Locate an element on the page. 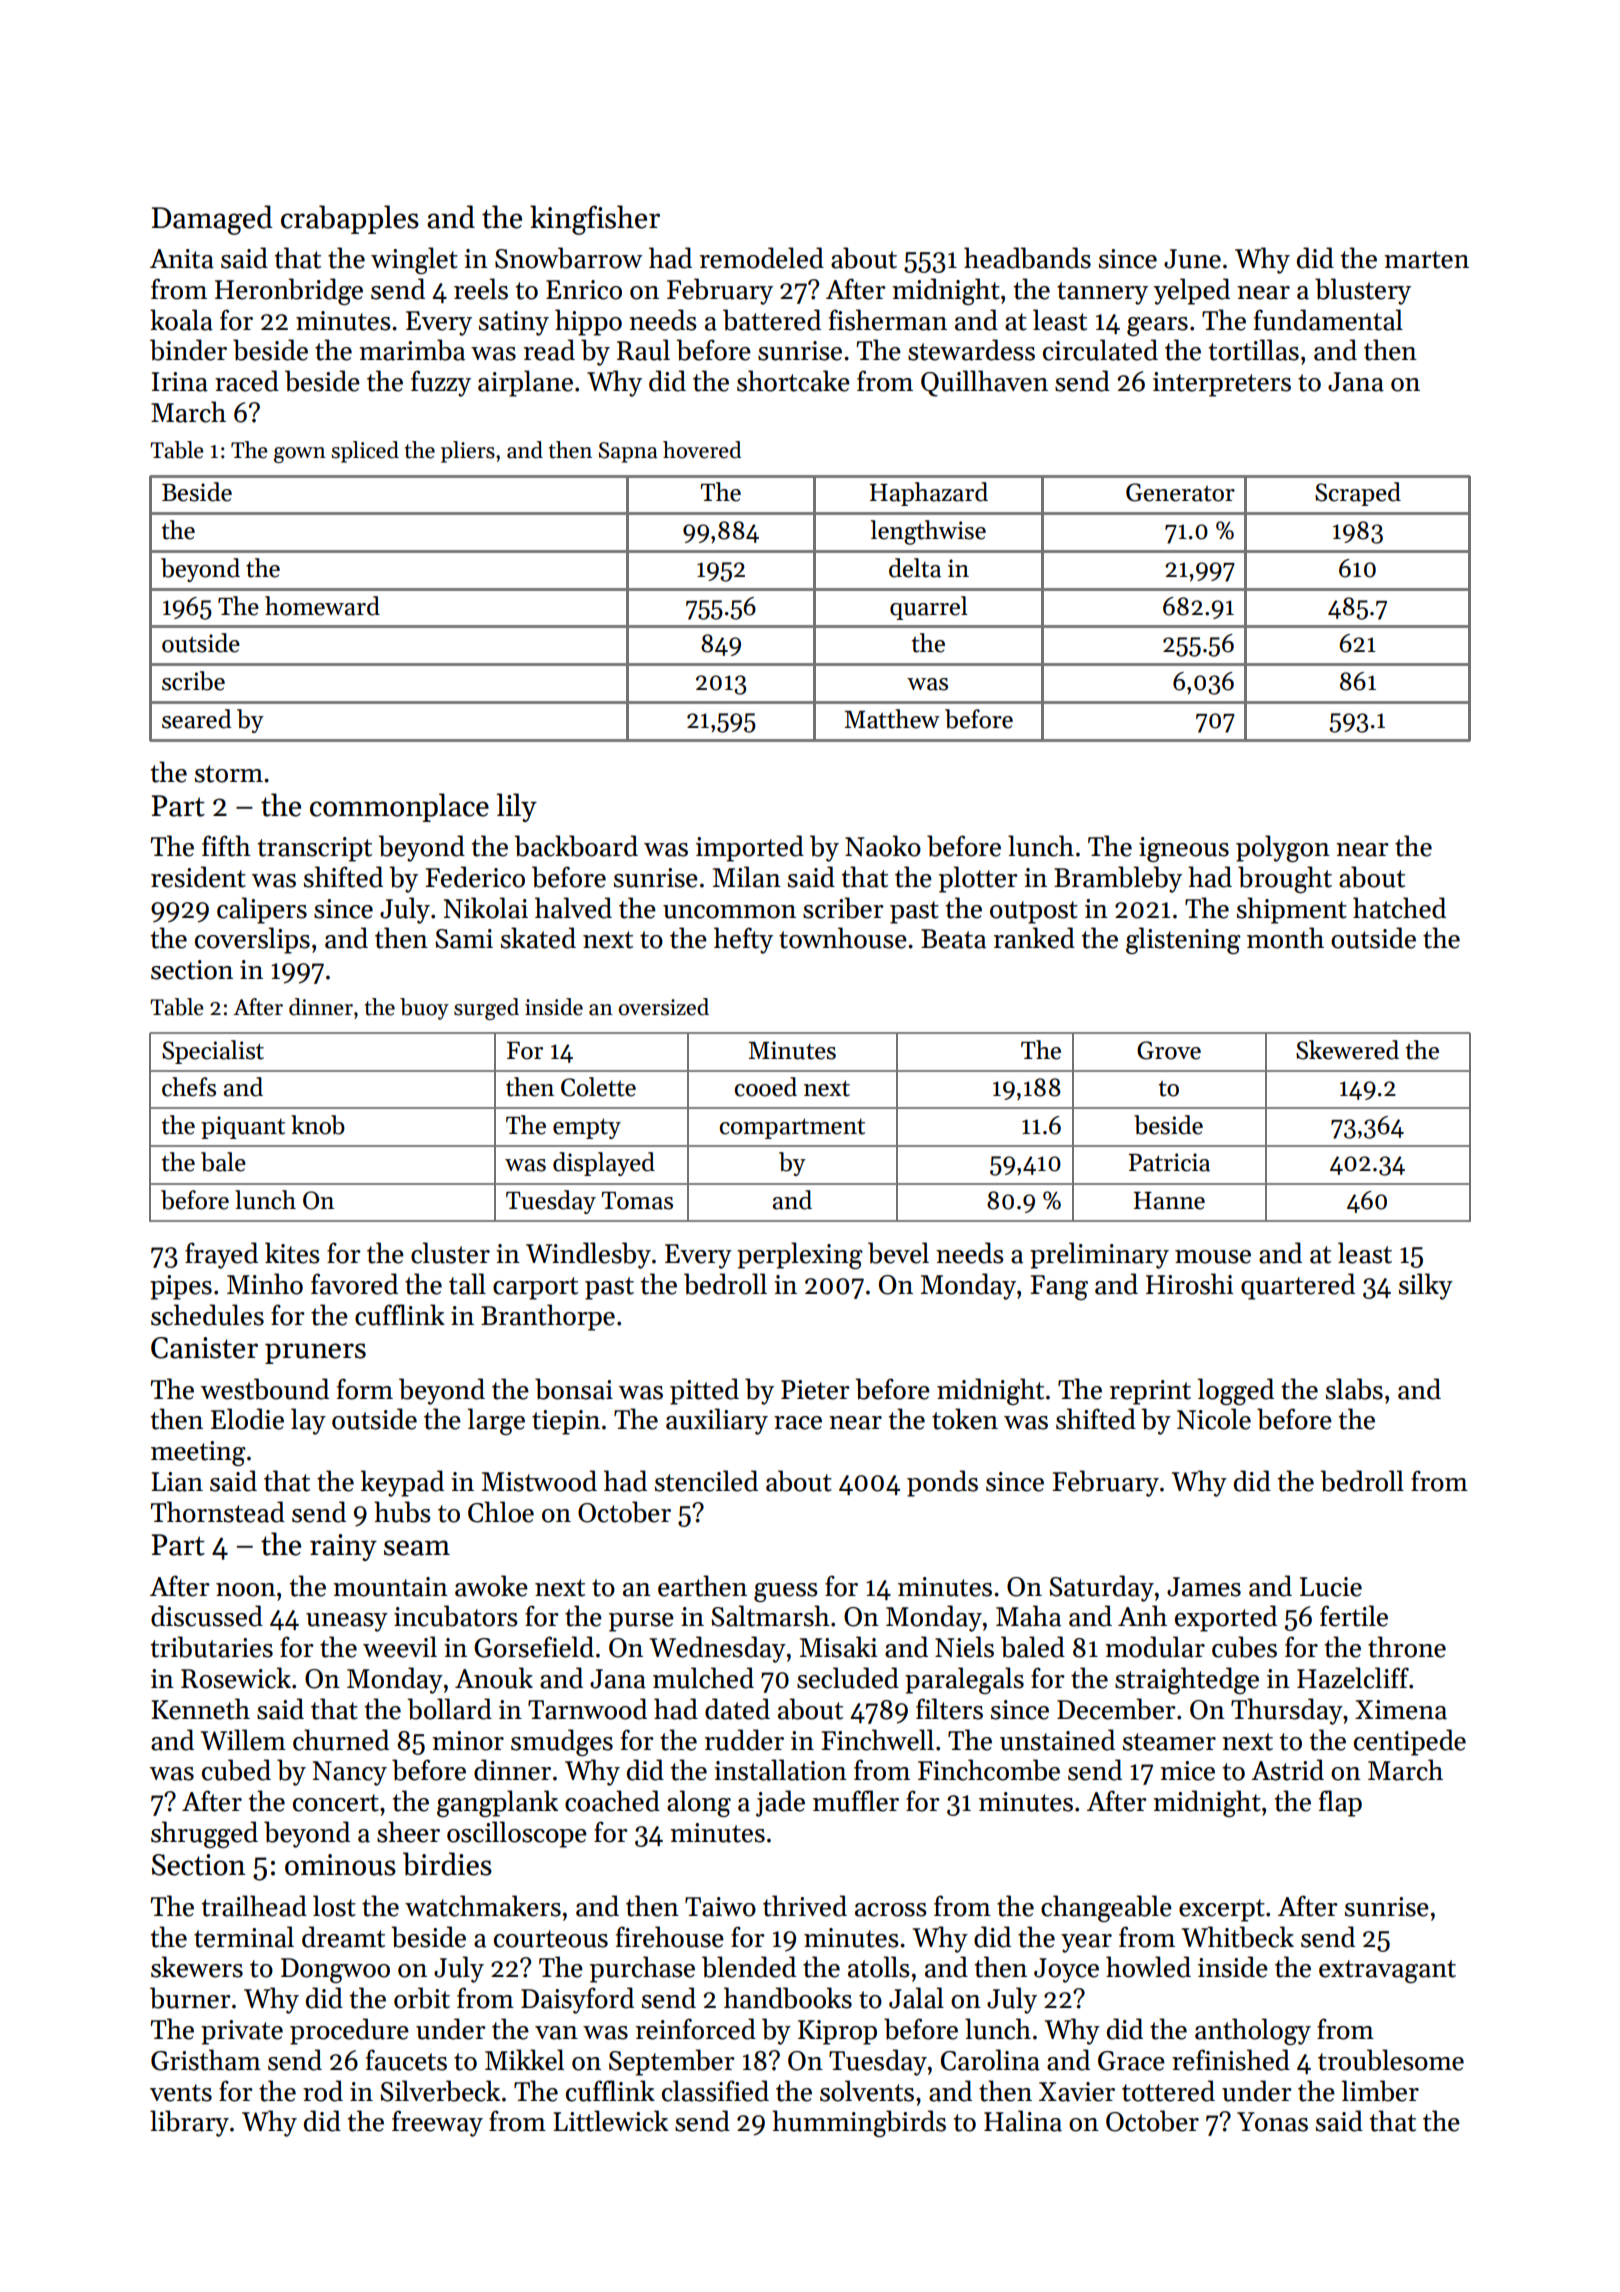 The width and height of the image is (1620, 2292). empty is located at coordinates (587, 1128).
